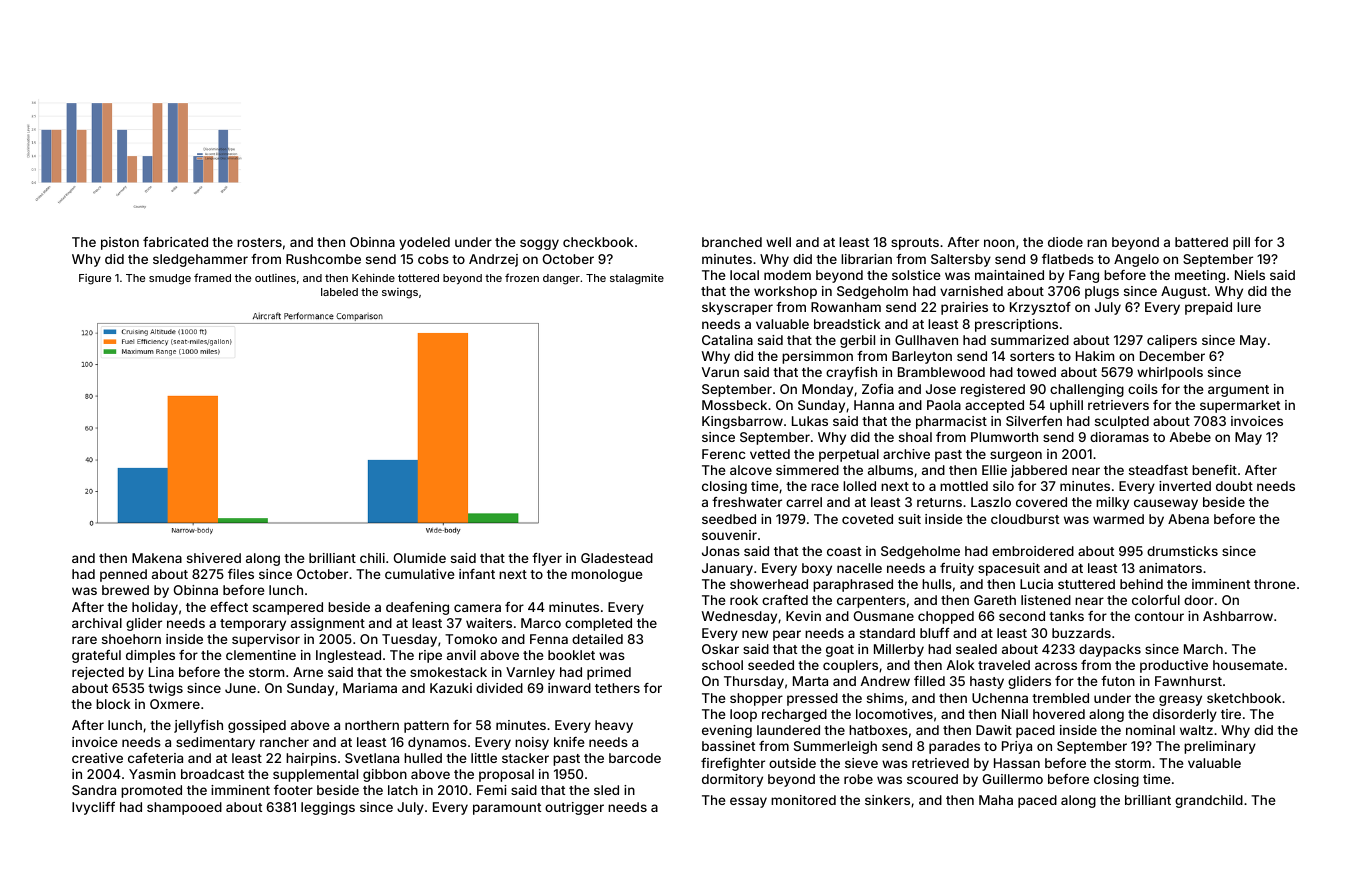 This page has width=1372, height=887. I want to click on souvenir, so click(729, 535).
